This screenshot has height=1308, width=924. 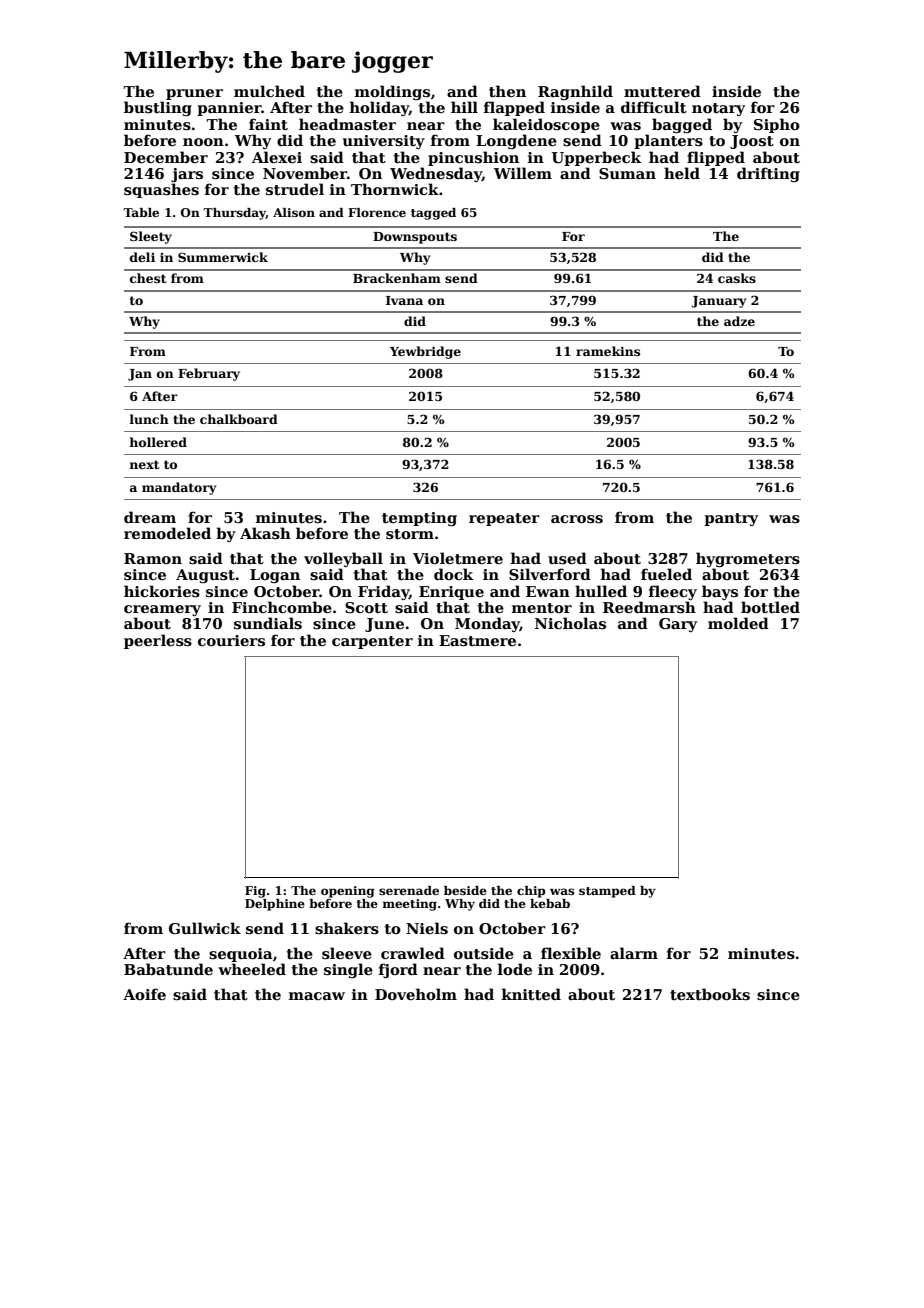 I want to click on February, so click(x=209, y=374).
